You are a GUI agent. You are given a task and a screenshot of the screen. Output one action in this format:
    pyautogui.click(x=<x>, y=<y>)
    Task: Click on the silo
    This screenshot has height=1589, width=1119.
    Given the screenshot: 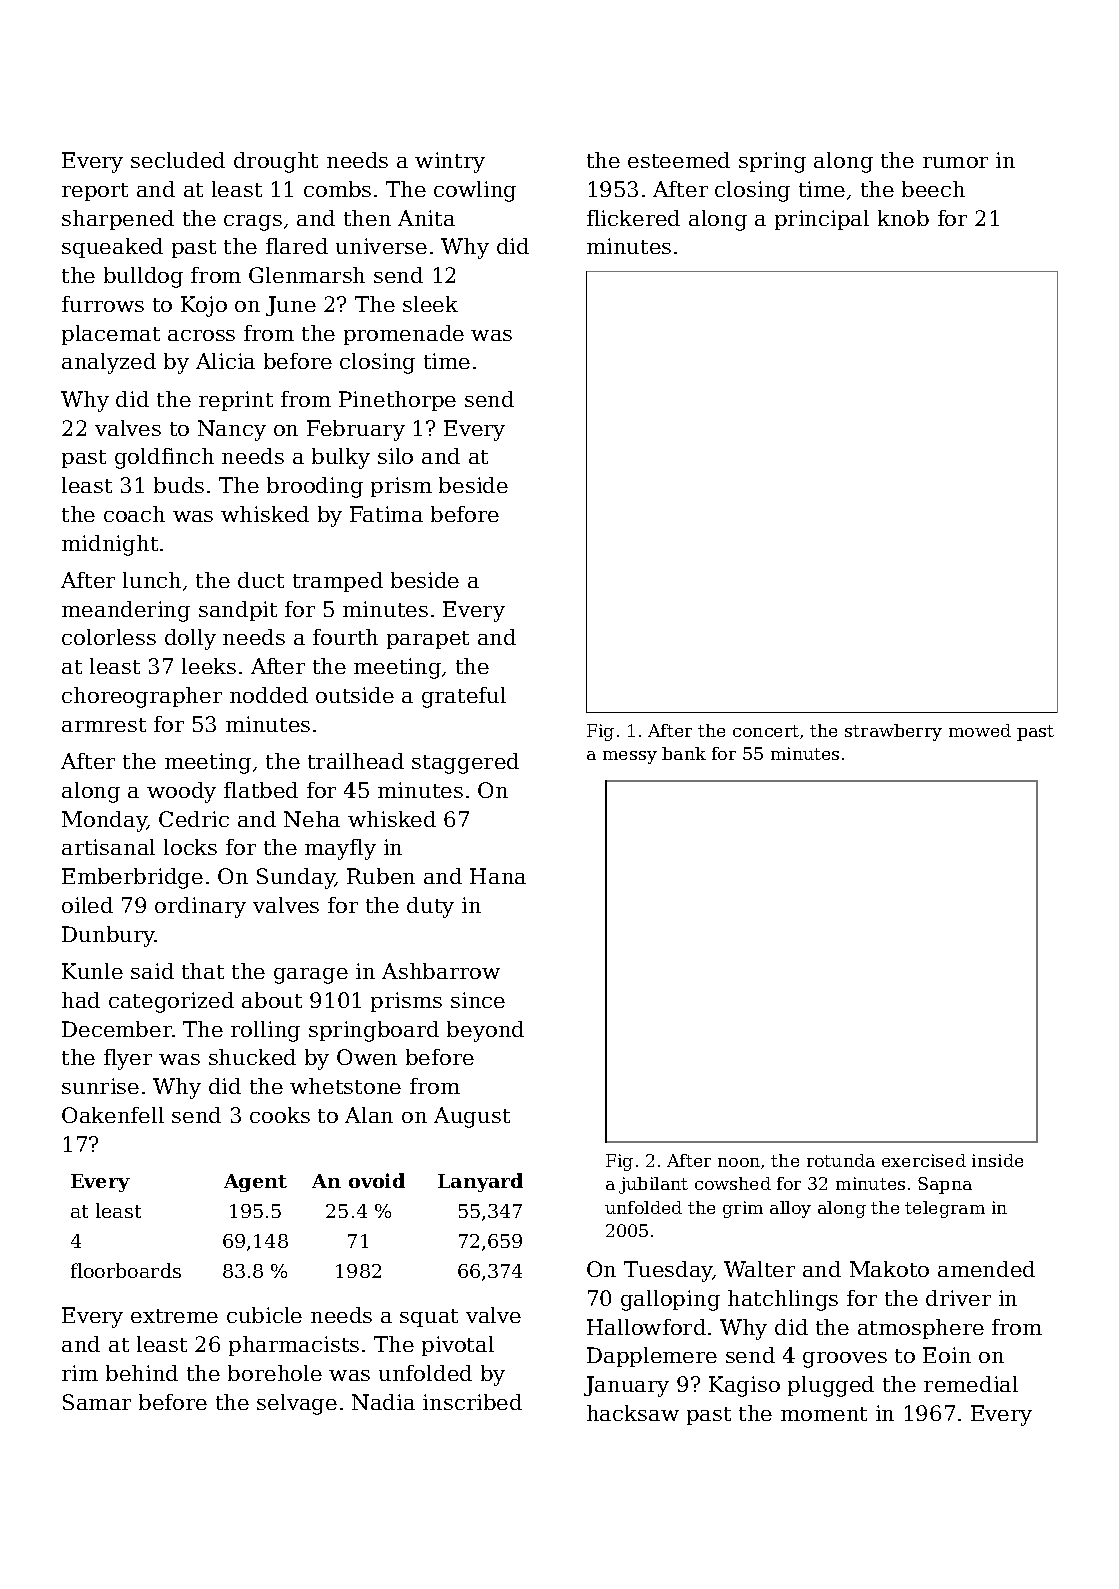 What is the action you would take?
    pyautogui.click(x=395, y=456)
